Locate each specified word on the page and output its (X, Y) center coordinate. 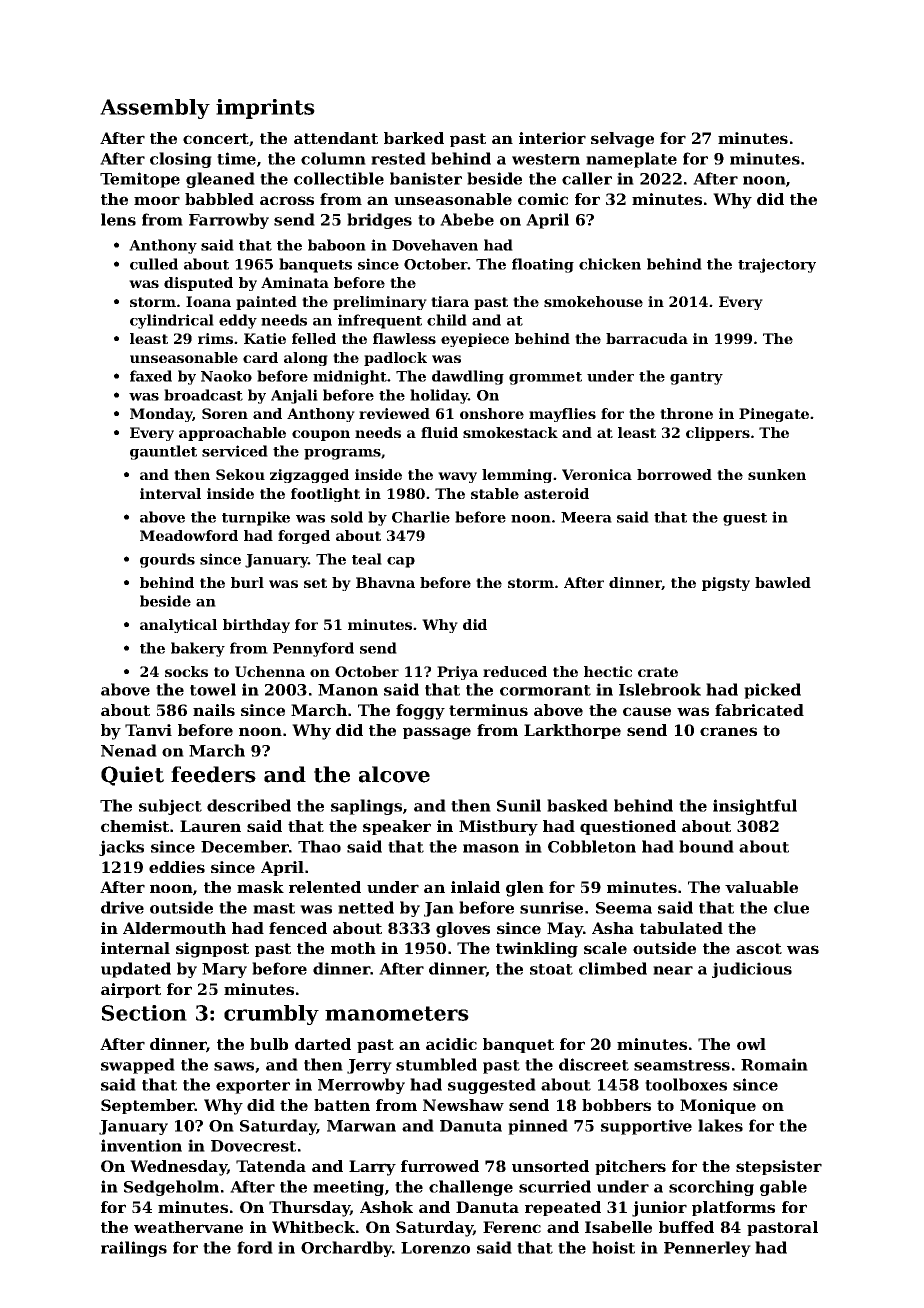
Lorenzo (435, 1248)
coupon (321, 435)
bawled (783, 582)
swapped (138, 1066)
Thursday (309, 1209)
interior (552, 138)
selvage (622, 140)
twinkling (537, 950)
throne (686, 413)
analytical (178, 626)
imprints (265, 109)
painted (266, 303)
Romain (774, 1064)
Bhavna (385, 582)
